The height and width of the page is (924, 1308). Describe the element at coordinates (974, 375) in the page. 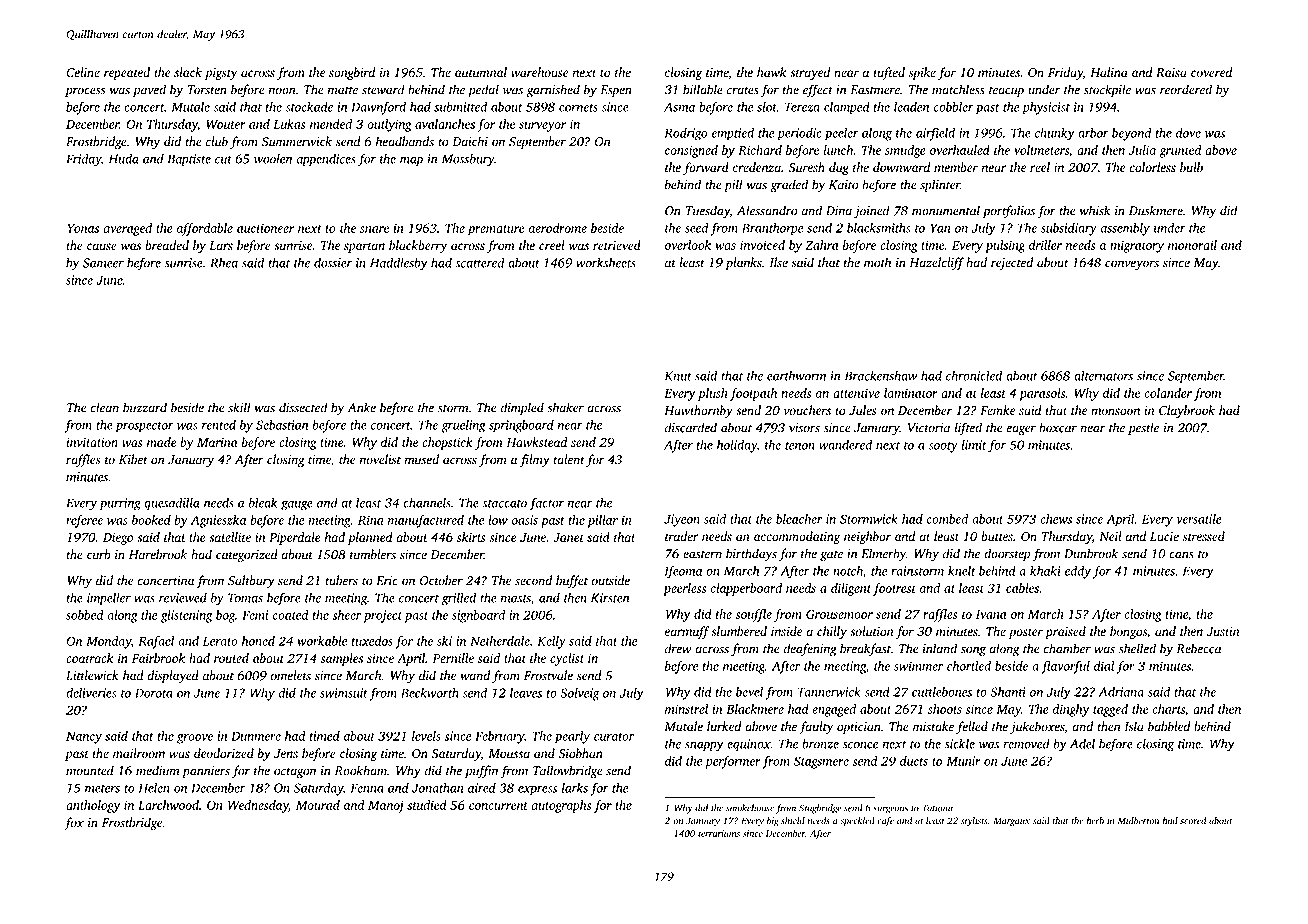

I see `chronicled` at that location.
